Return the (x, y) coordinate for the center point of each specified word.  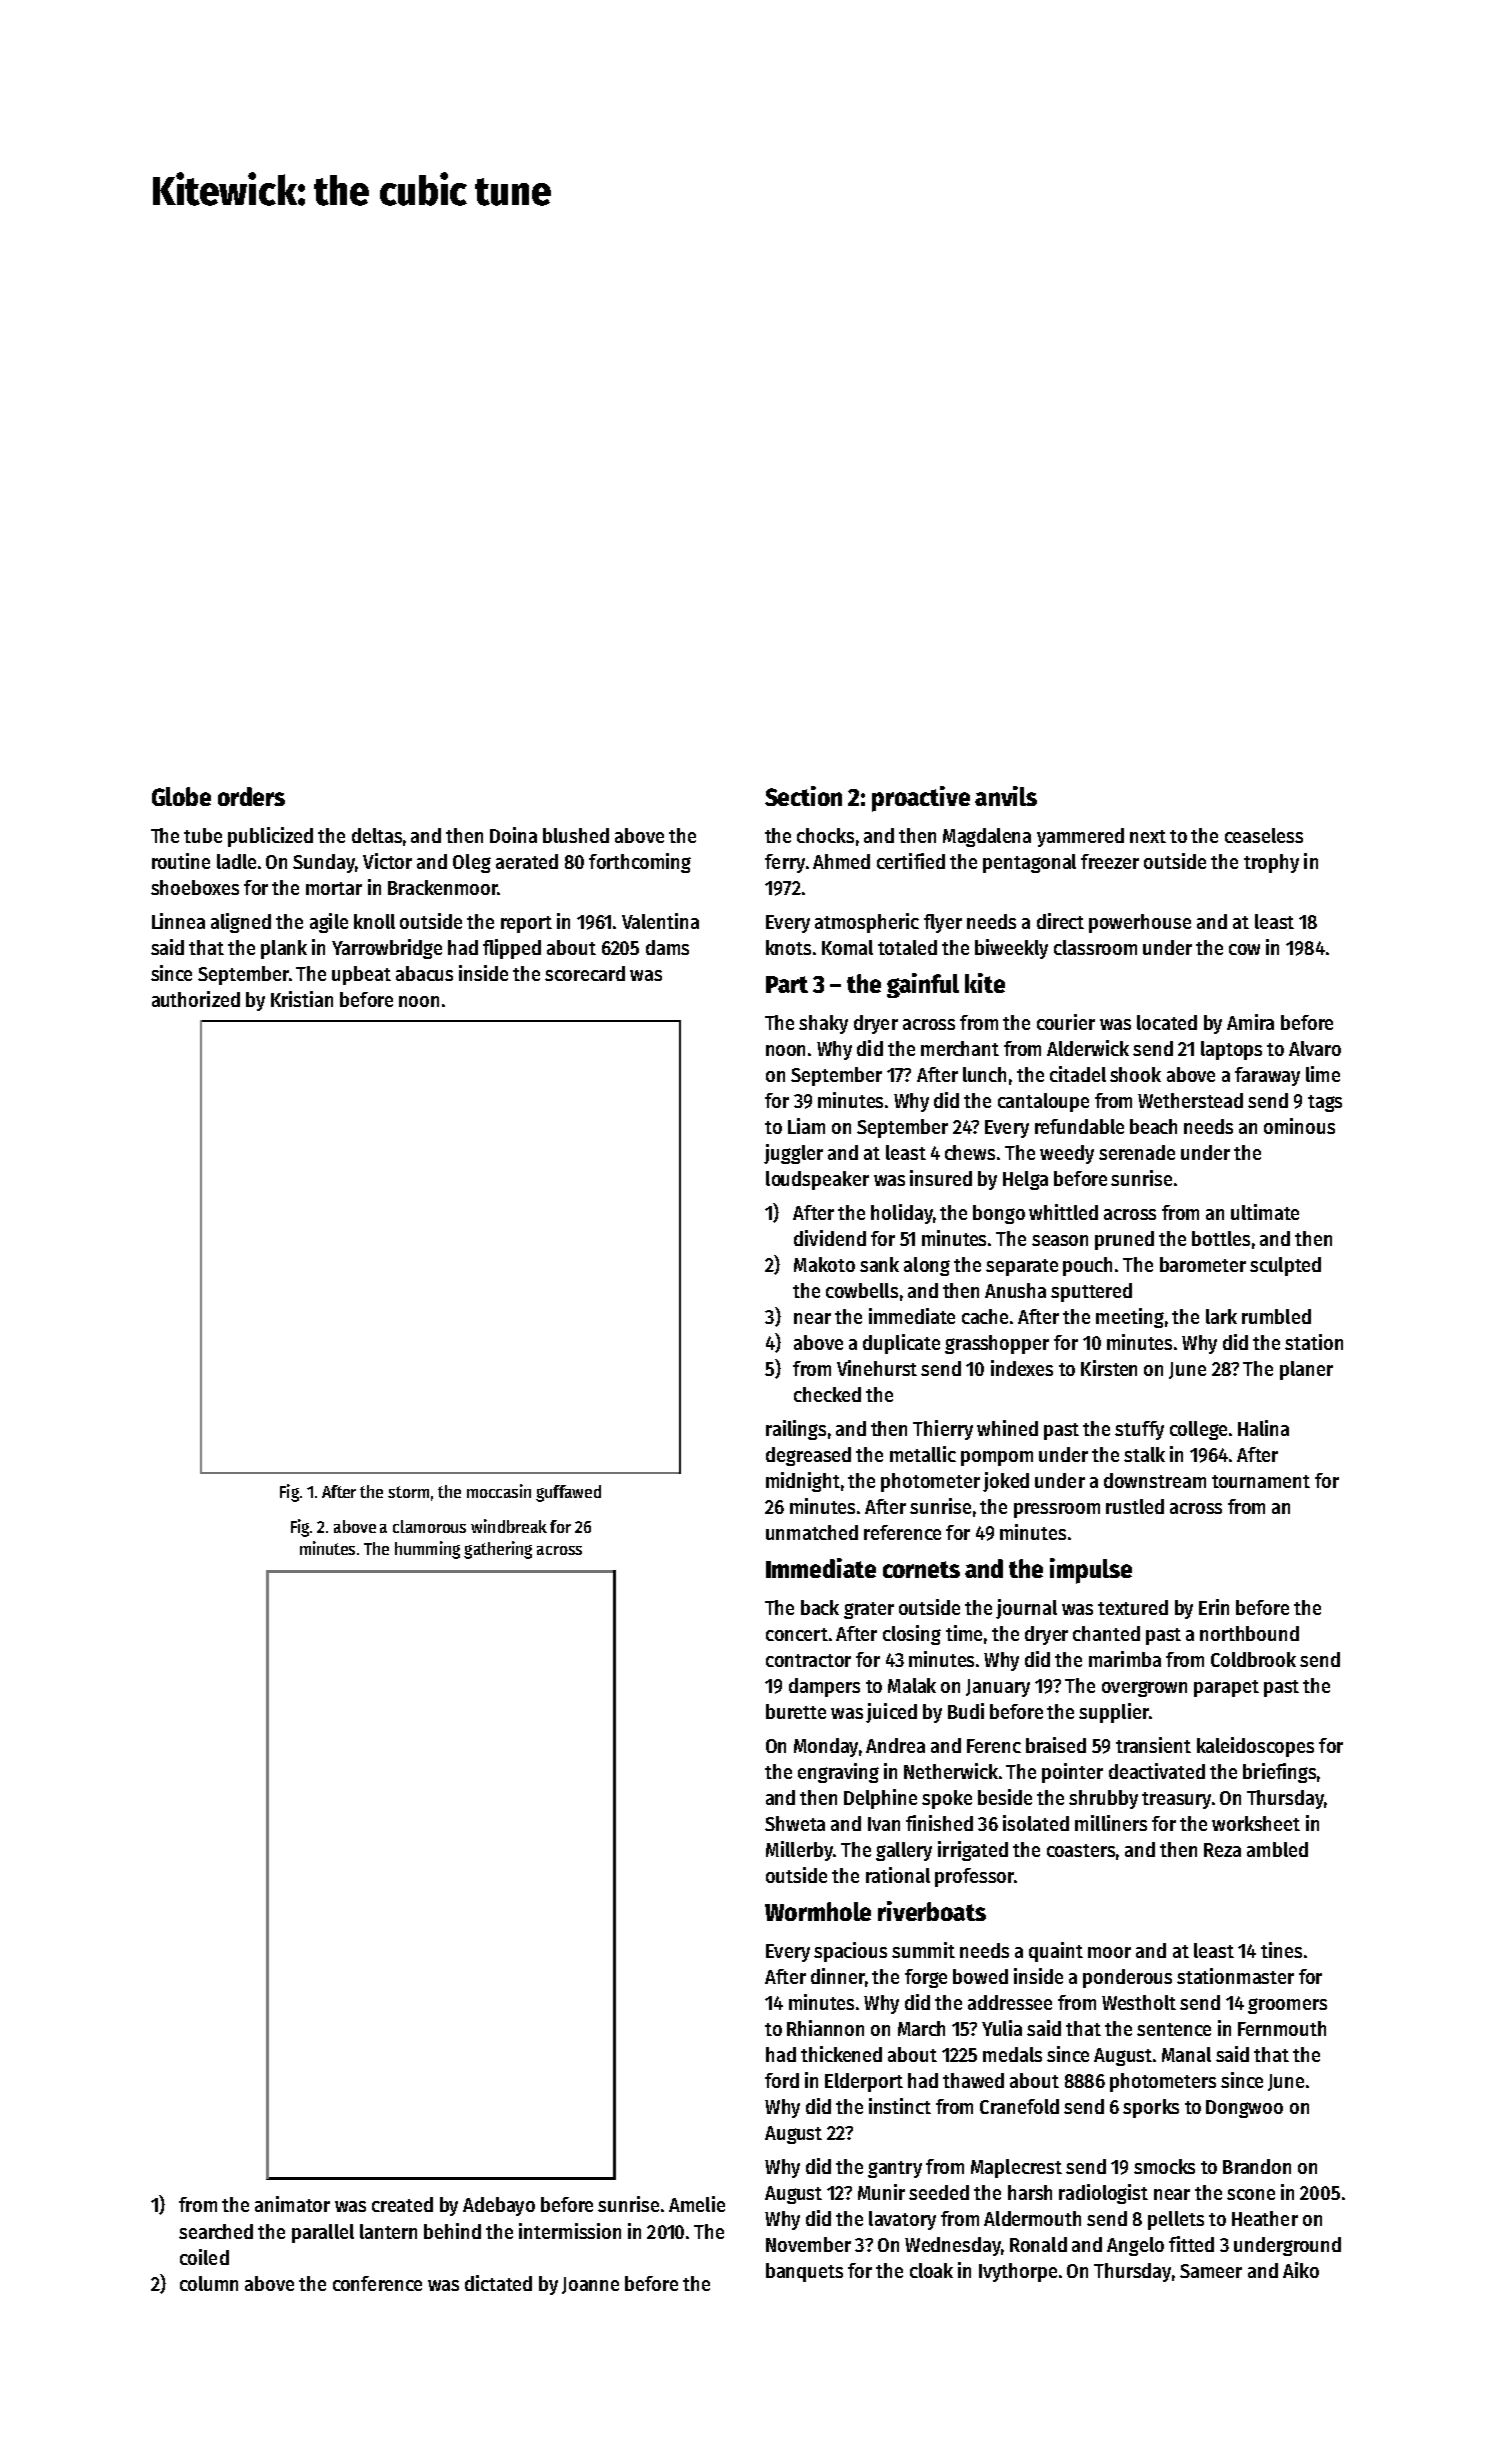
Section (803, 796)
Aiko (1301, 2270)
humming (427, 1550)
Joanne (590, 2285)
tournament (1261, 1481)
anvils (1006, 796)
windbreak (509, 1526)
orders (251, 796)
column (209, 2283)
